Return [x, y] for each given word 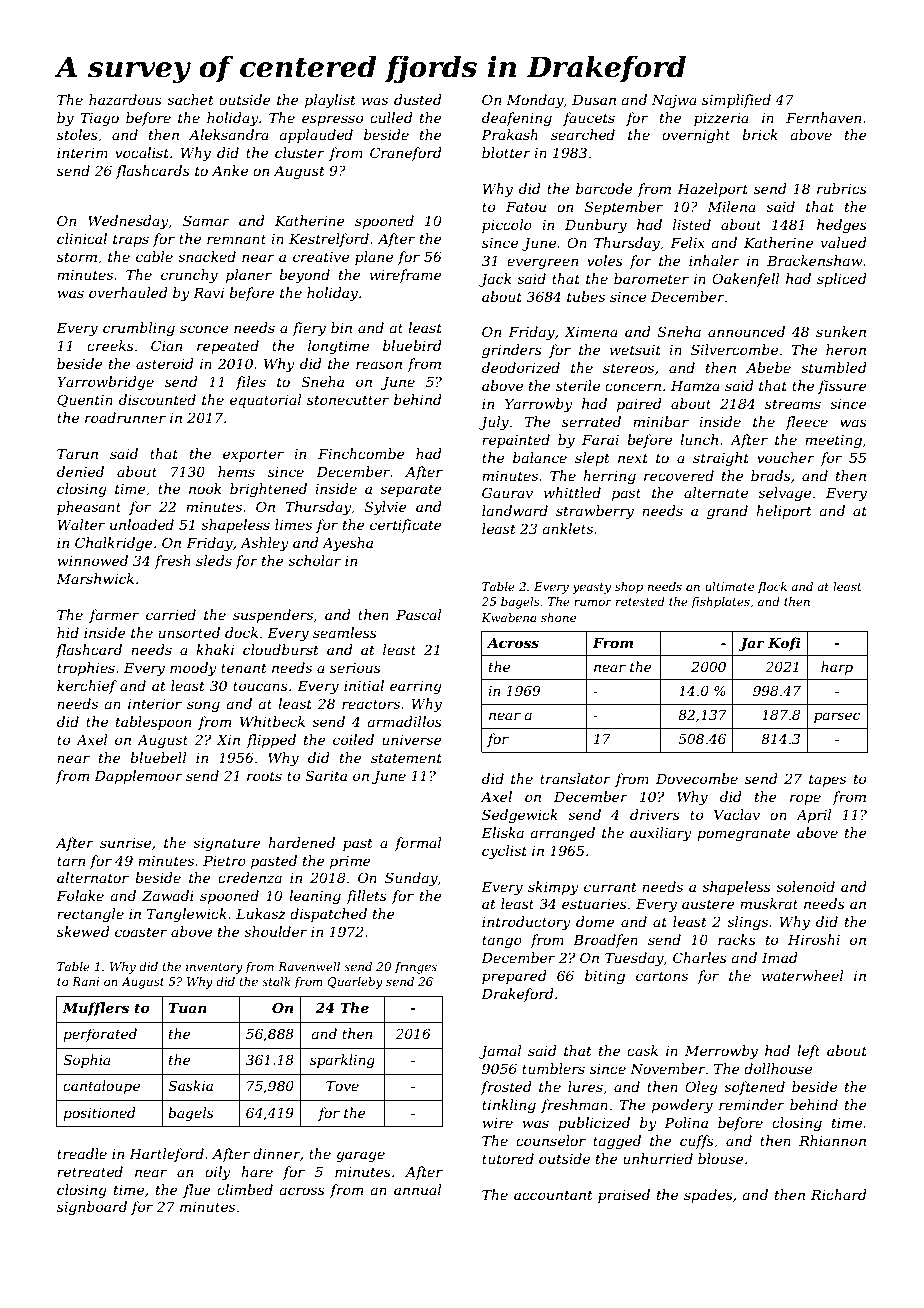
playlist [330, 101]
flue [197, 1191]
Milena [731, 206]
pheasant [89, 508]
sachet [190, 99]
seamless [345, 632]
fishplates [720, 603]
